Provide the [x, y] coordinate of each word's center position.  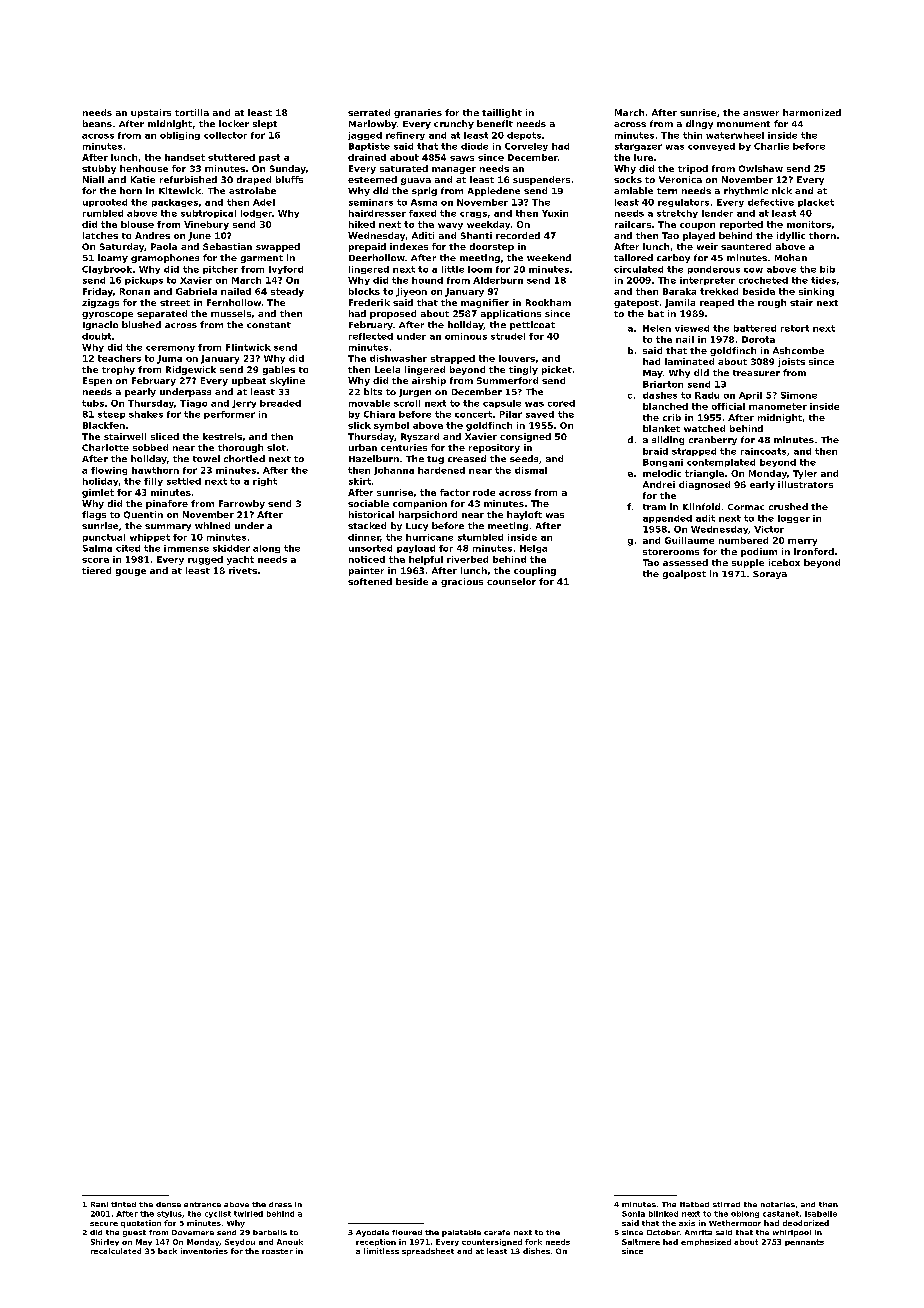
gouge [131, 572]
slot [276, 447]
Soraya [770, 575]
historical [371, 514]
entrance [202, 1204]
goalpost [684, 574]
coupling [535, 571]
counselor [511, 581]
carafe [497, 1232]
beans [97, 123]
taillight [502, 113]
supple [748, 563]
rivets [243, 570]
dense [168, 1204]
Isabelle [821, 1214]
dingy [699, 124]
